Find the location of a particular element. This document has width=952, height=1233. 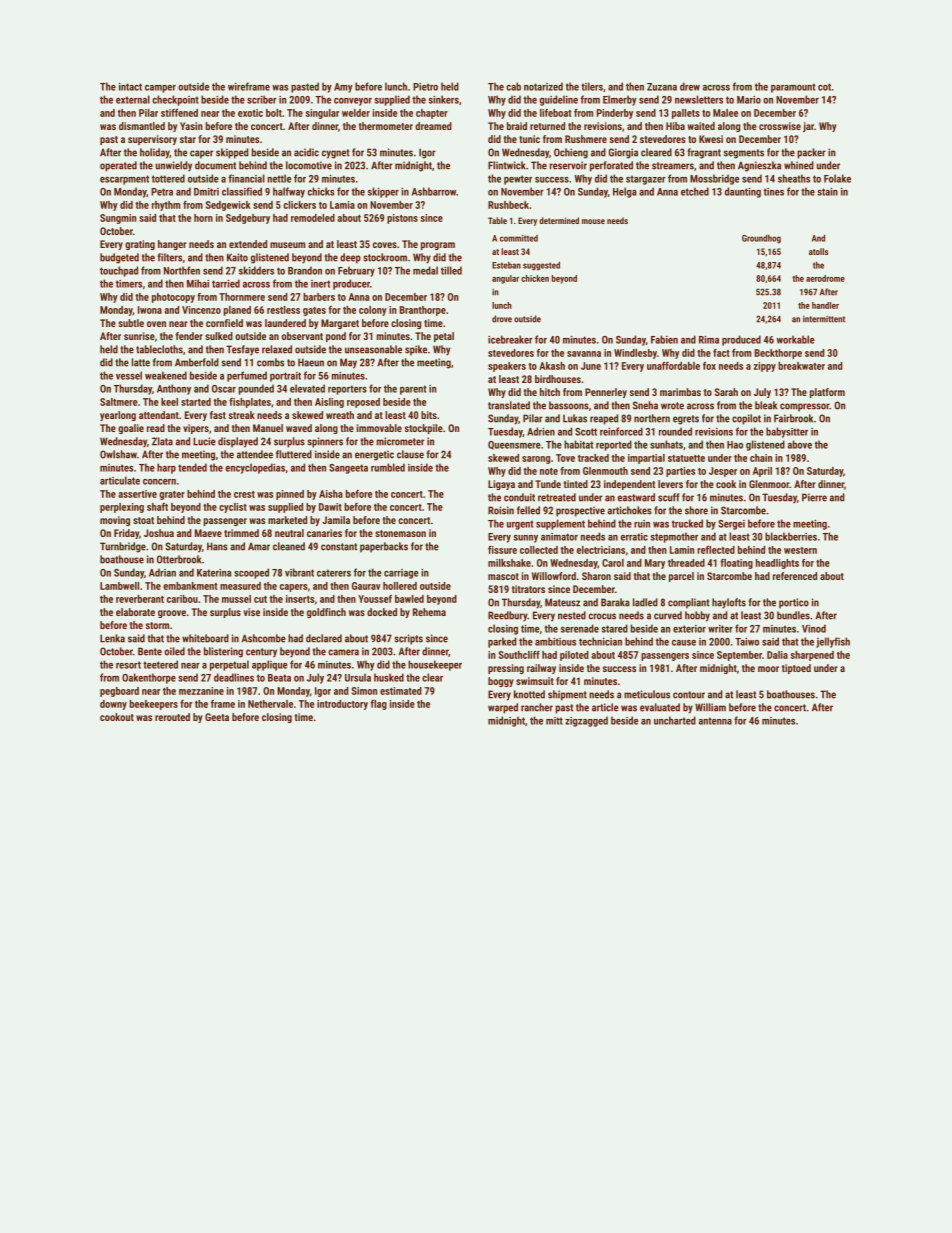

tiptoed is located at coordinates (796, 669).
